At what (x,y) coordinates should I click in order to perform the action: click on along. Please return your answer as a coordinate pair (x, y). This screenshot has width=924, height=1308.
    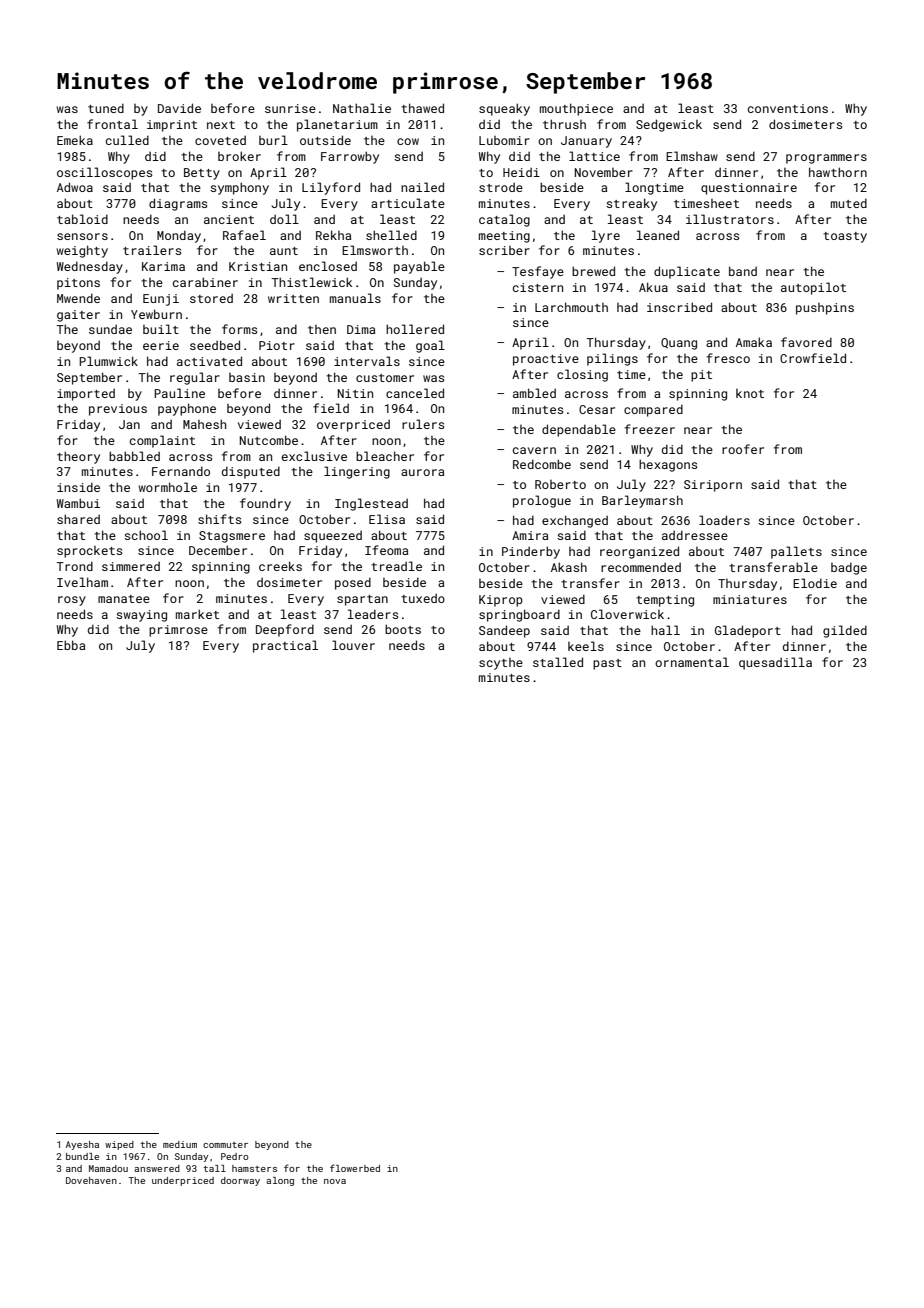
    Looking at the image, I should click on (280, 1181).
